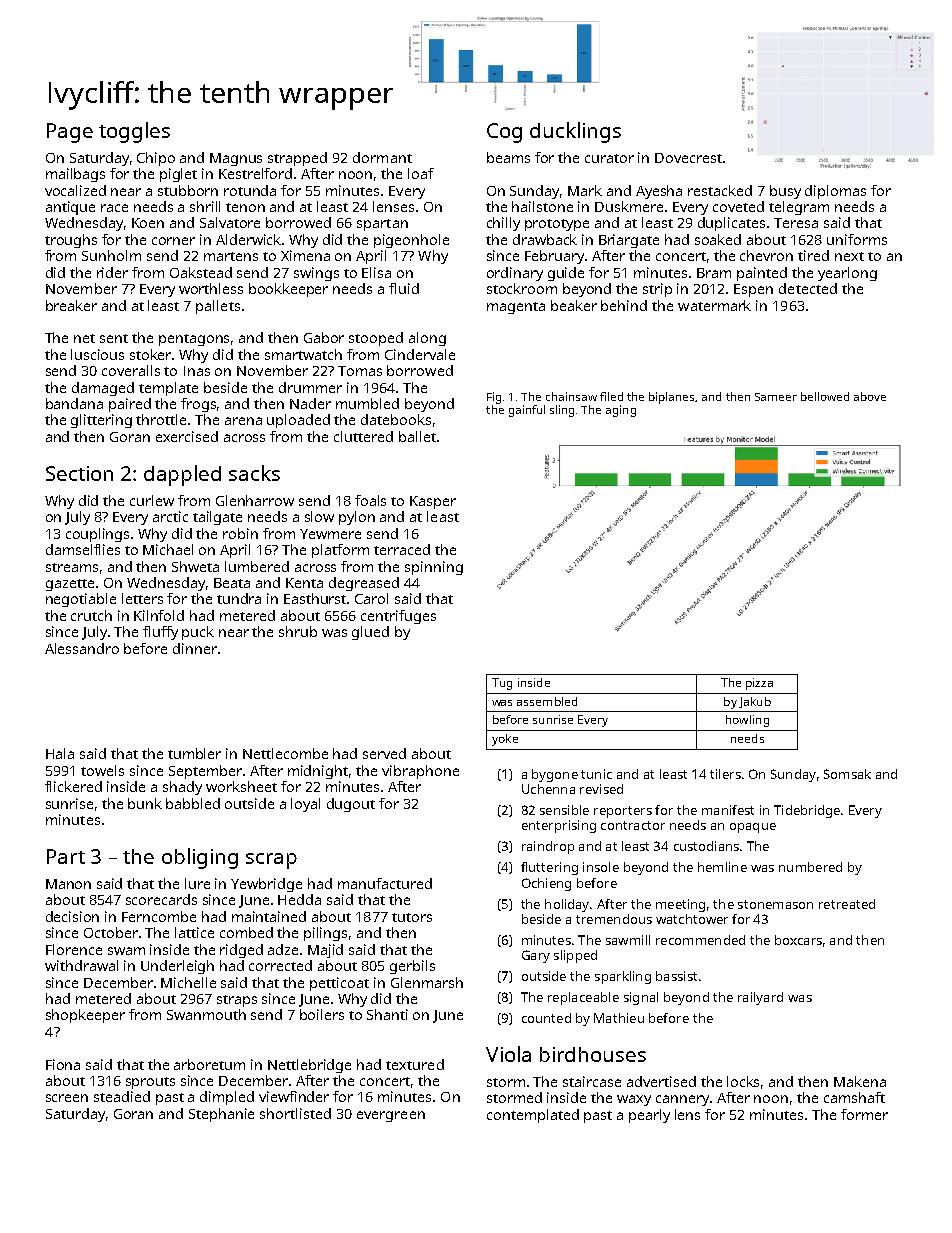 The image size is (952, 1233). I want to click on negotiable, so click(81, 600).
